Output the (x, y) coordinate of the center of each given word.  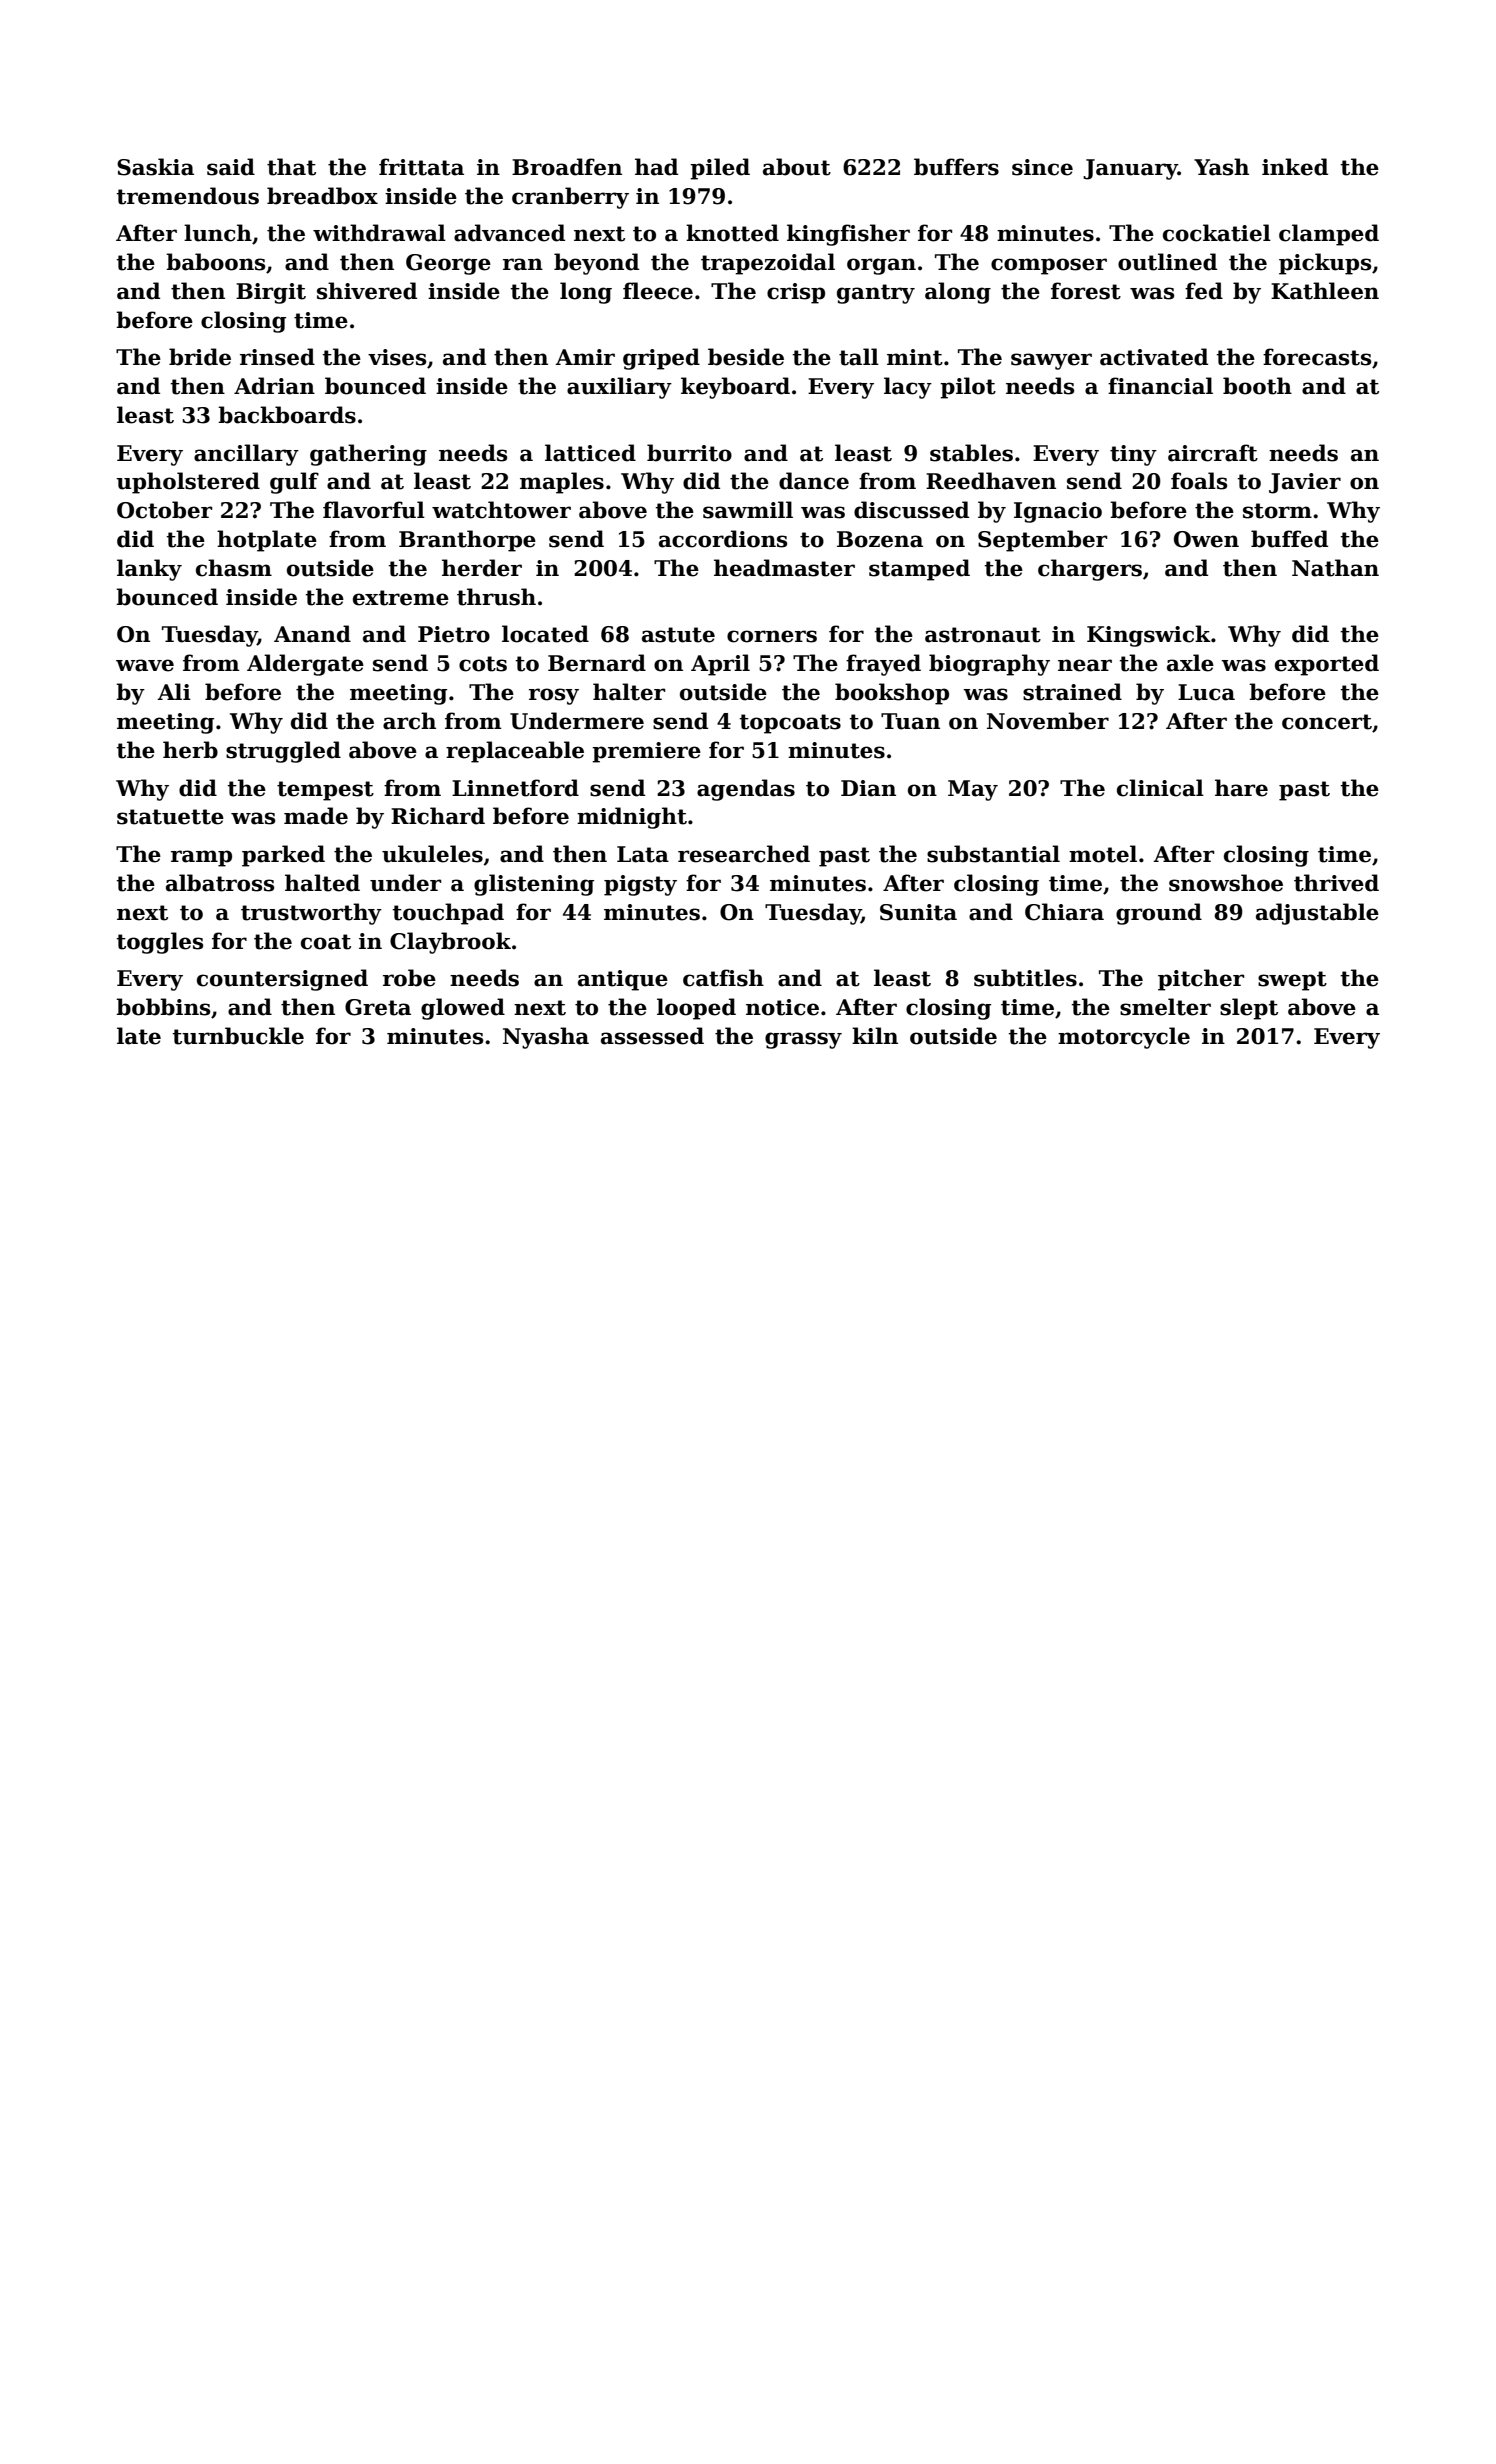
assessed (652, 1036)
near (1085, 665)
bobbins (163, 1007)
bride (200, 357)
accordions (723, 539)
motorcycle (1124, 1038)
